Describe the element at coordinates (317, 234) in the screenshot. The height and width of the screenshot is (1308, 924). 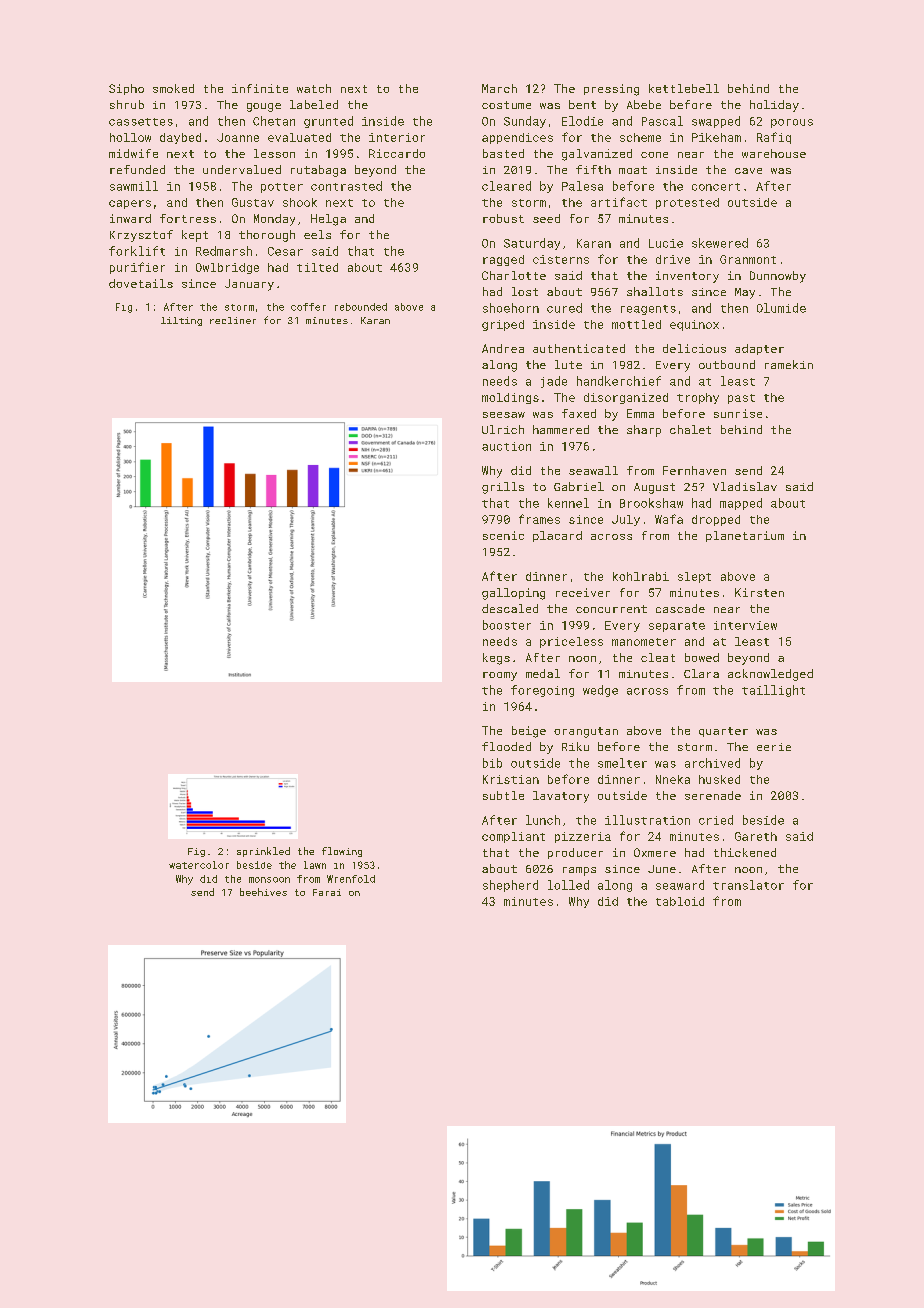
I see `eels` at that location.
